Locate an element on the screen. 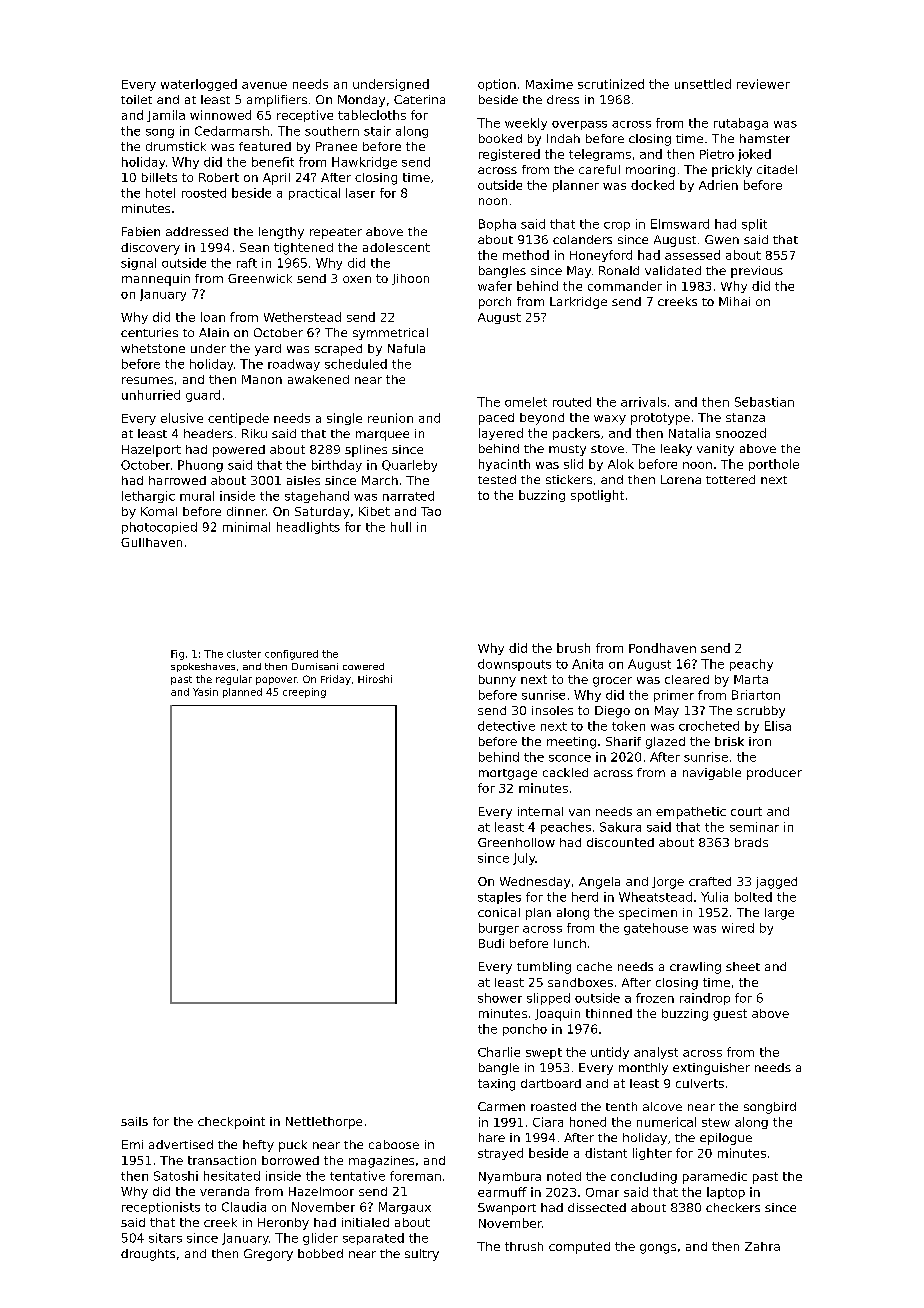 Image resolution: width=924 pixels, height=1308 pixels. specimen is located at coordinates (648, 914).
